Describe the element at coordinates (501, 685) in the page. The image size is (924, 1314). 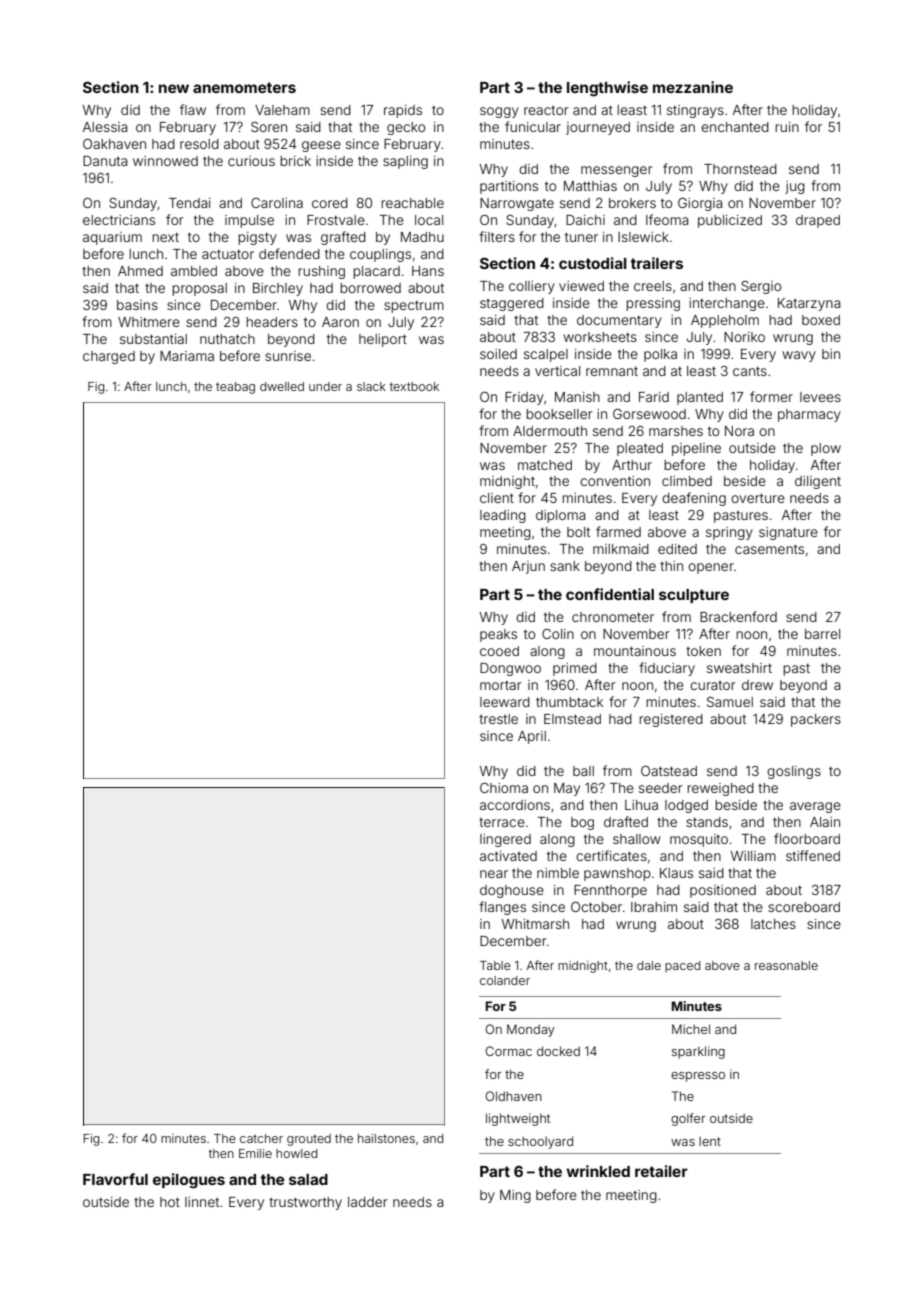
I see `mortar` at that location.
